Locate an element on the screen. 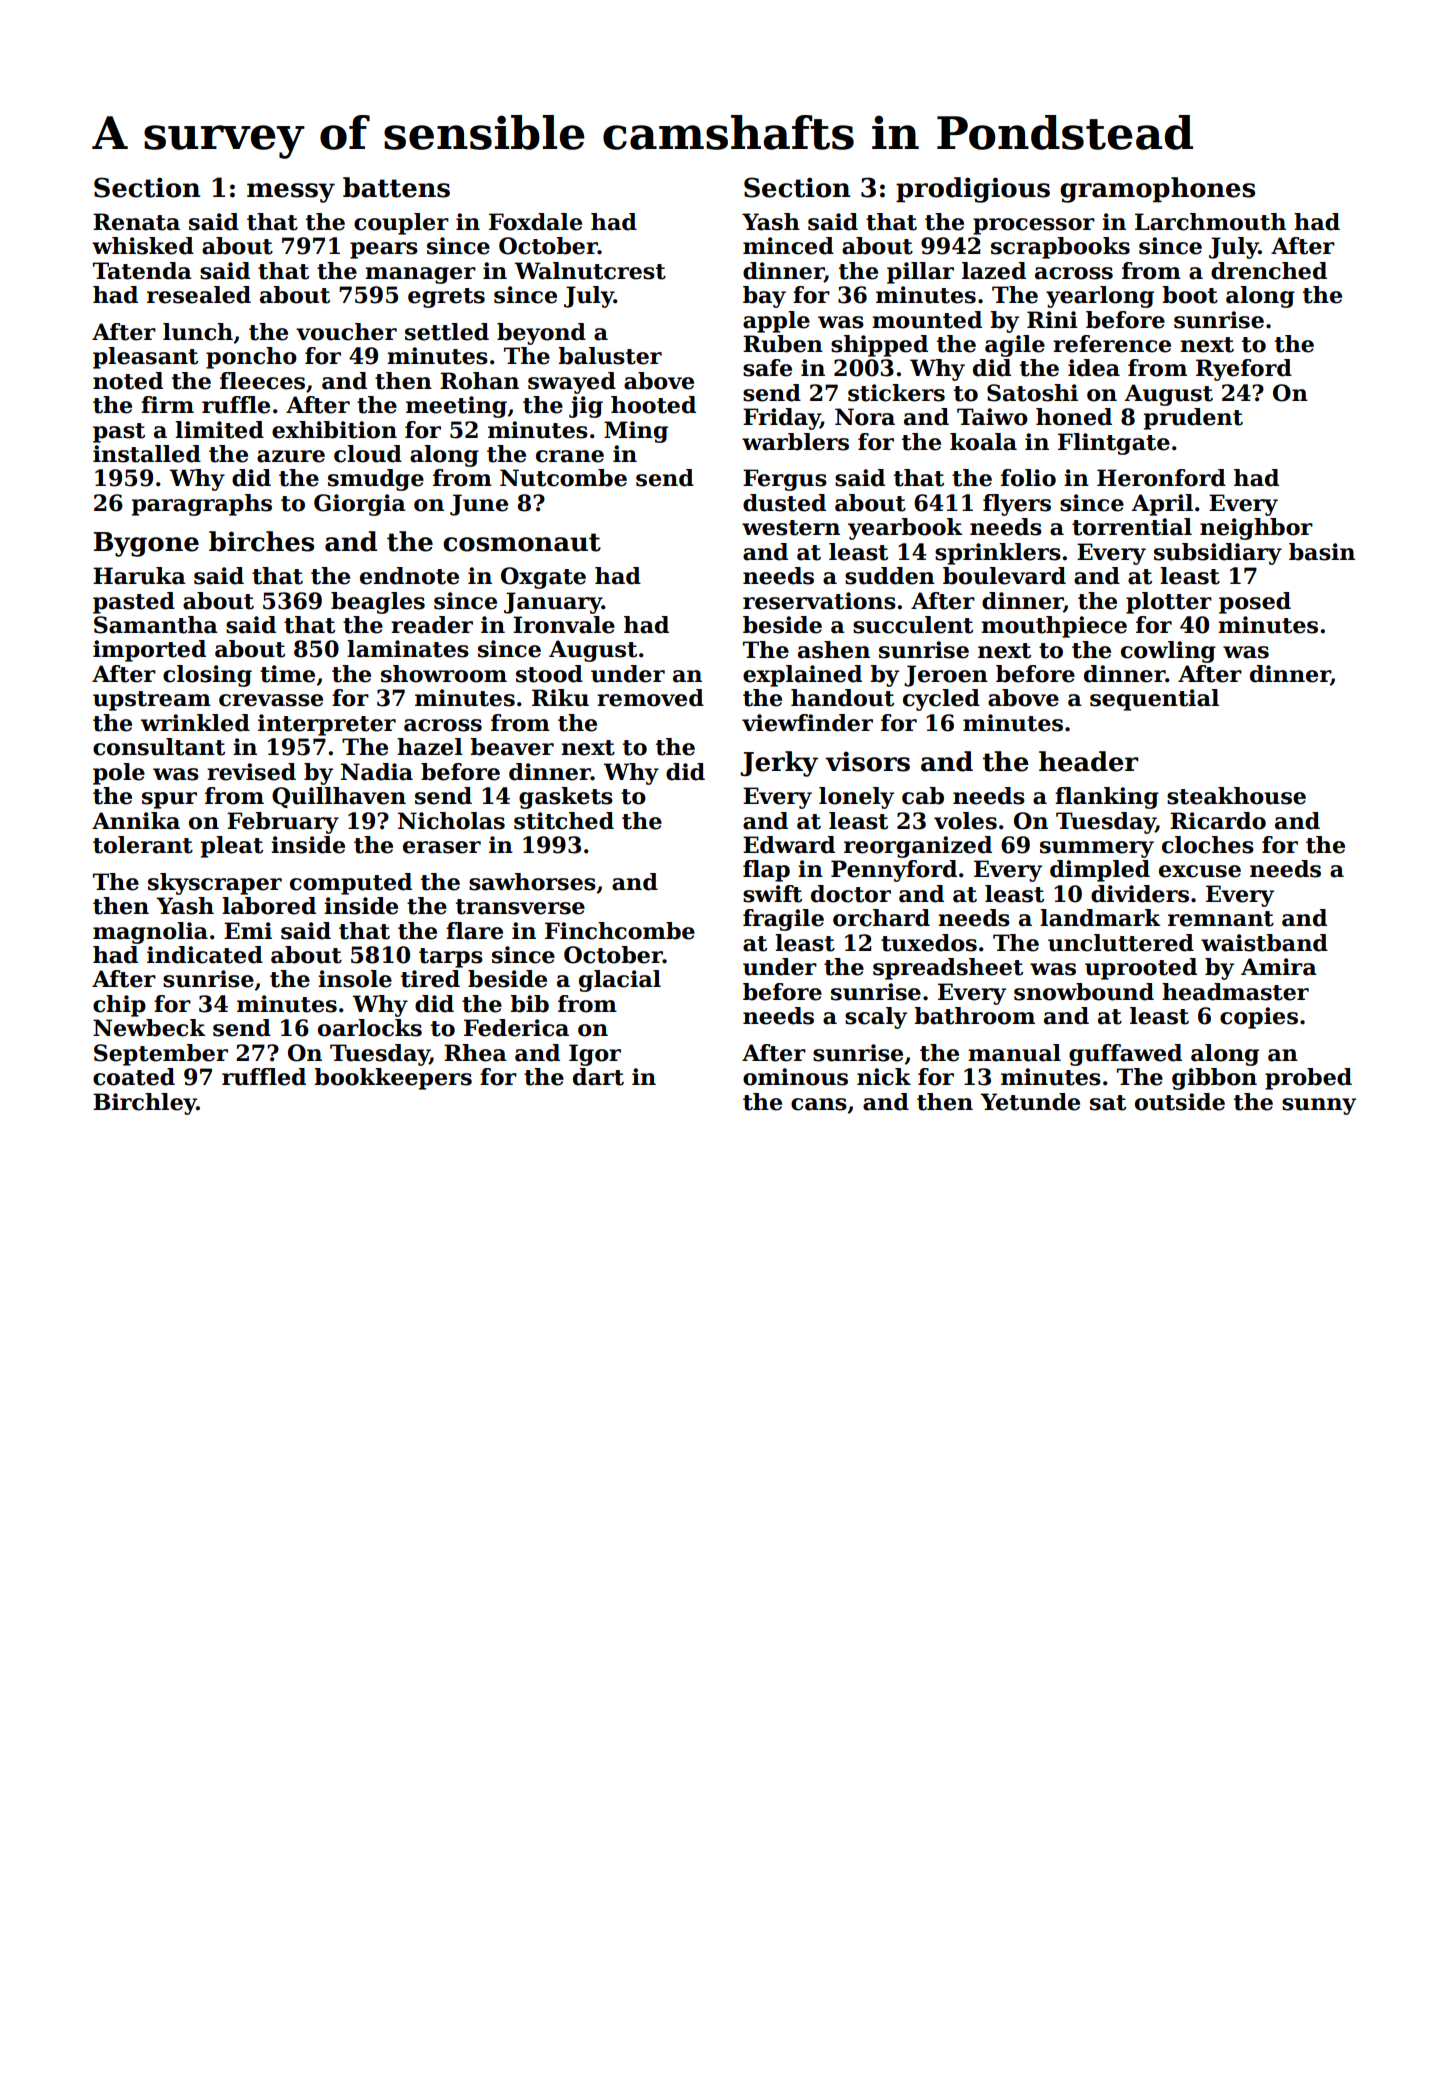 The height and width of the screenshot is (2100, 1450). gramophones is located at coordinates (1157, 190).
